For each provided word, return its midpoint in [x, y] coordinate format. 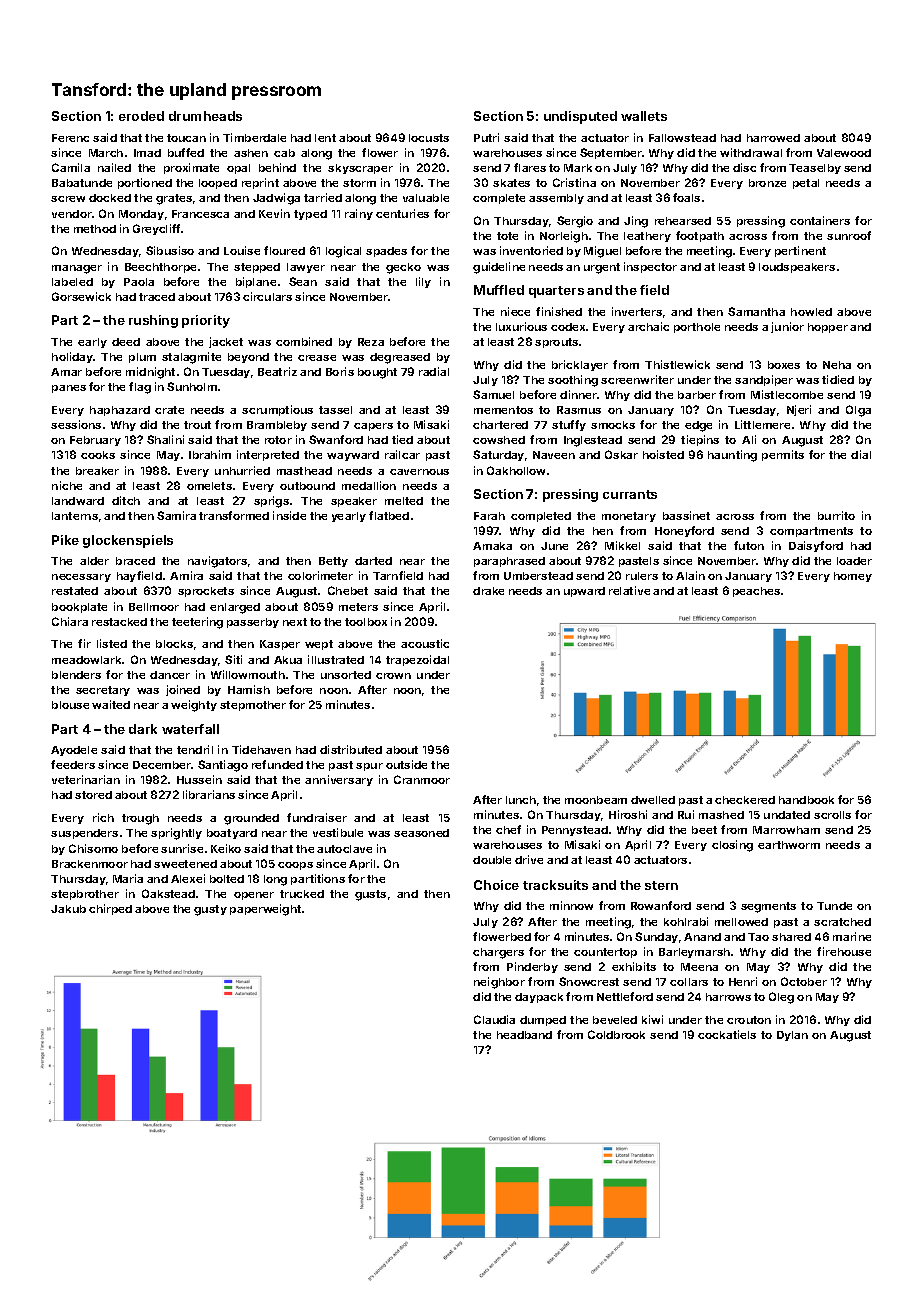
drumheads [205, 116]
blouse [70, 705]
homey [853, 577]
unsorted [346, 675]
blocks [174, 644]
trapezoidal [417, 660]
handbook [806, 800]
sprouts [556, 343]
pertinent [800, 251]
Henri [743, 981]
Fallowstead [682, 138]
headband [524, 1035]
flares [530, 167]
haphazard [120, 411]
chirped [110, 909]
